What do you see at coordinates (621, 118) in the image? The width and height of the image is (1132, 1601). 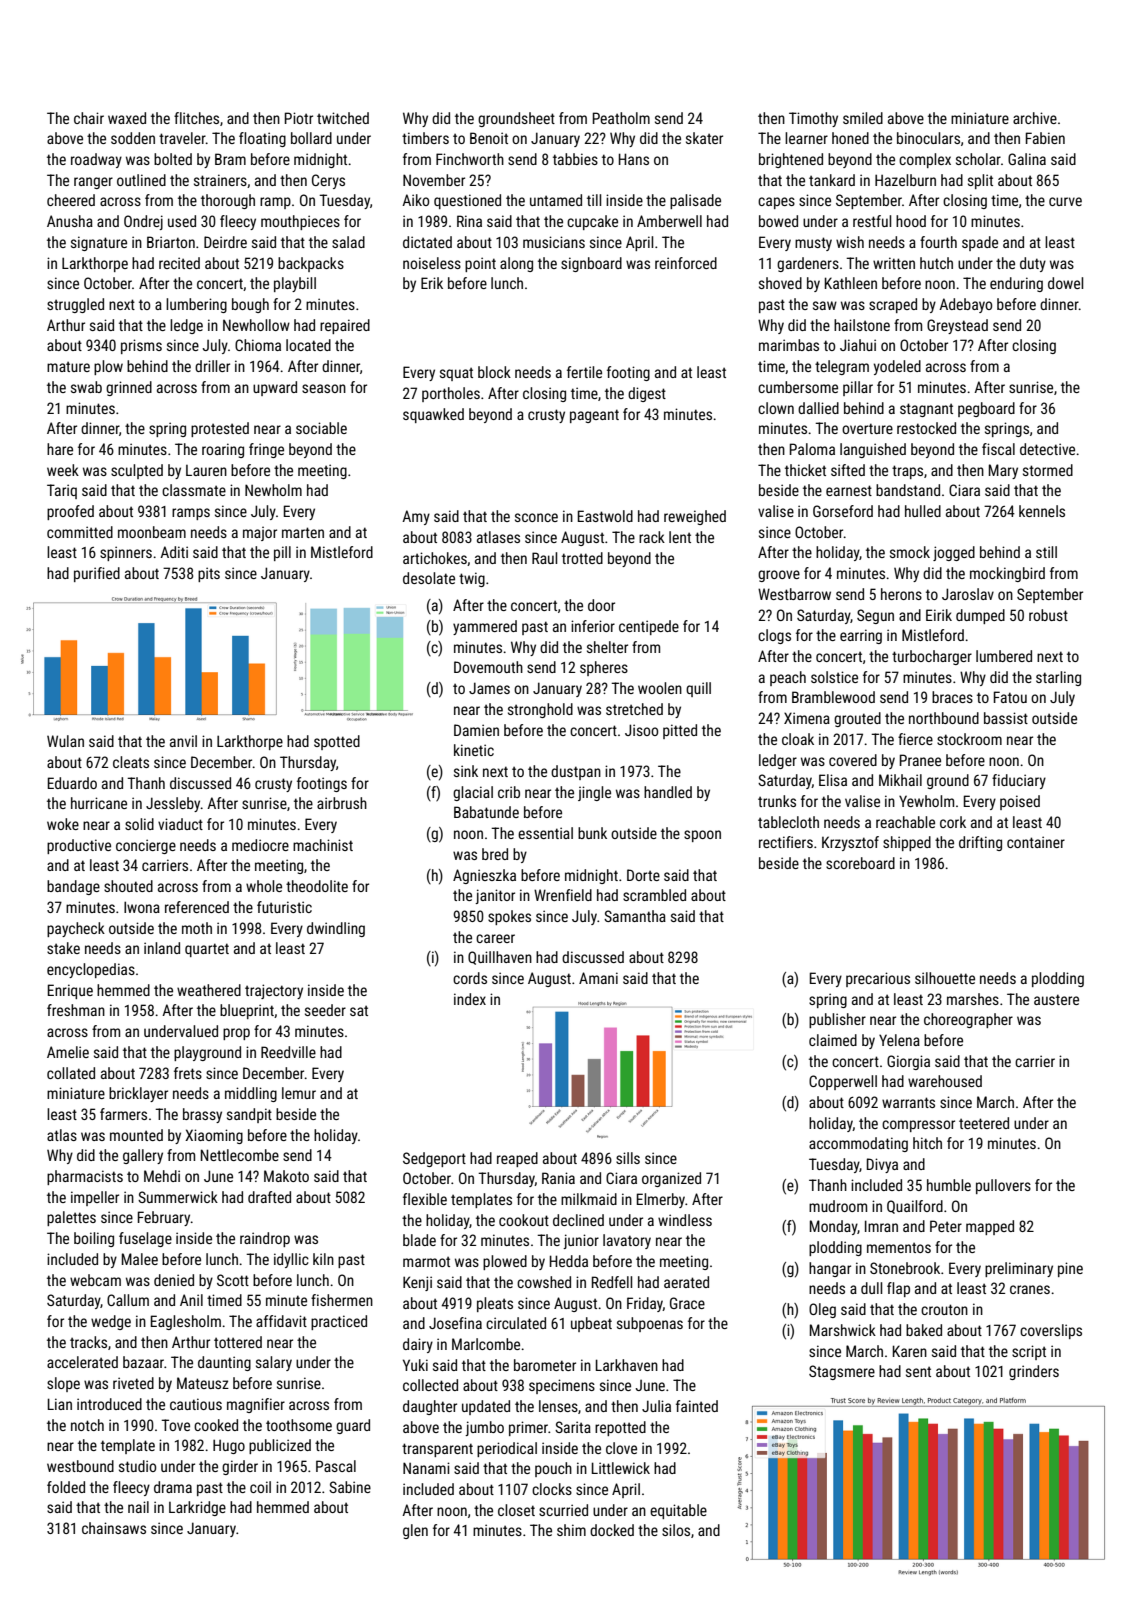 I see `Peatholm` at bounding box center [621, 118].
